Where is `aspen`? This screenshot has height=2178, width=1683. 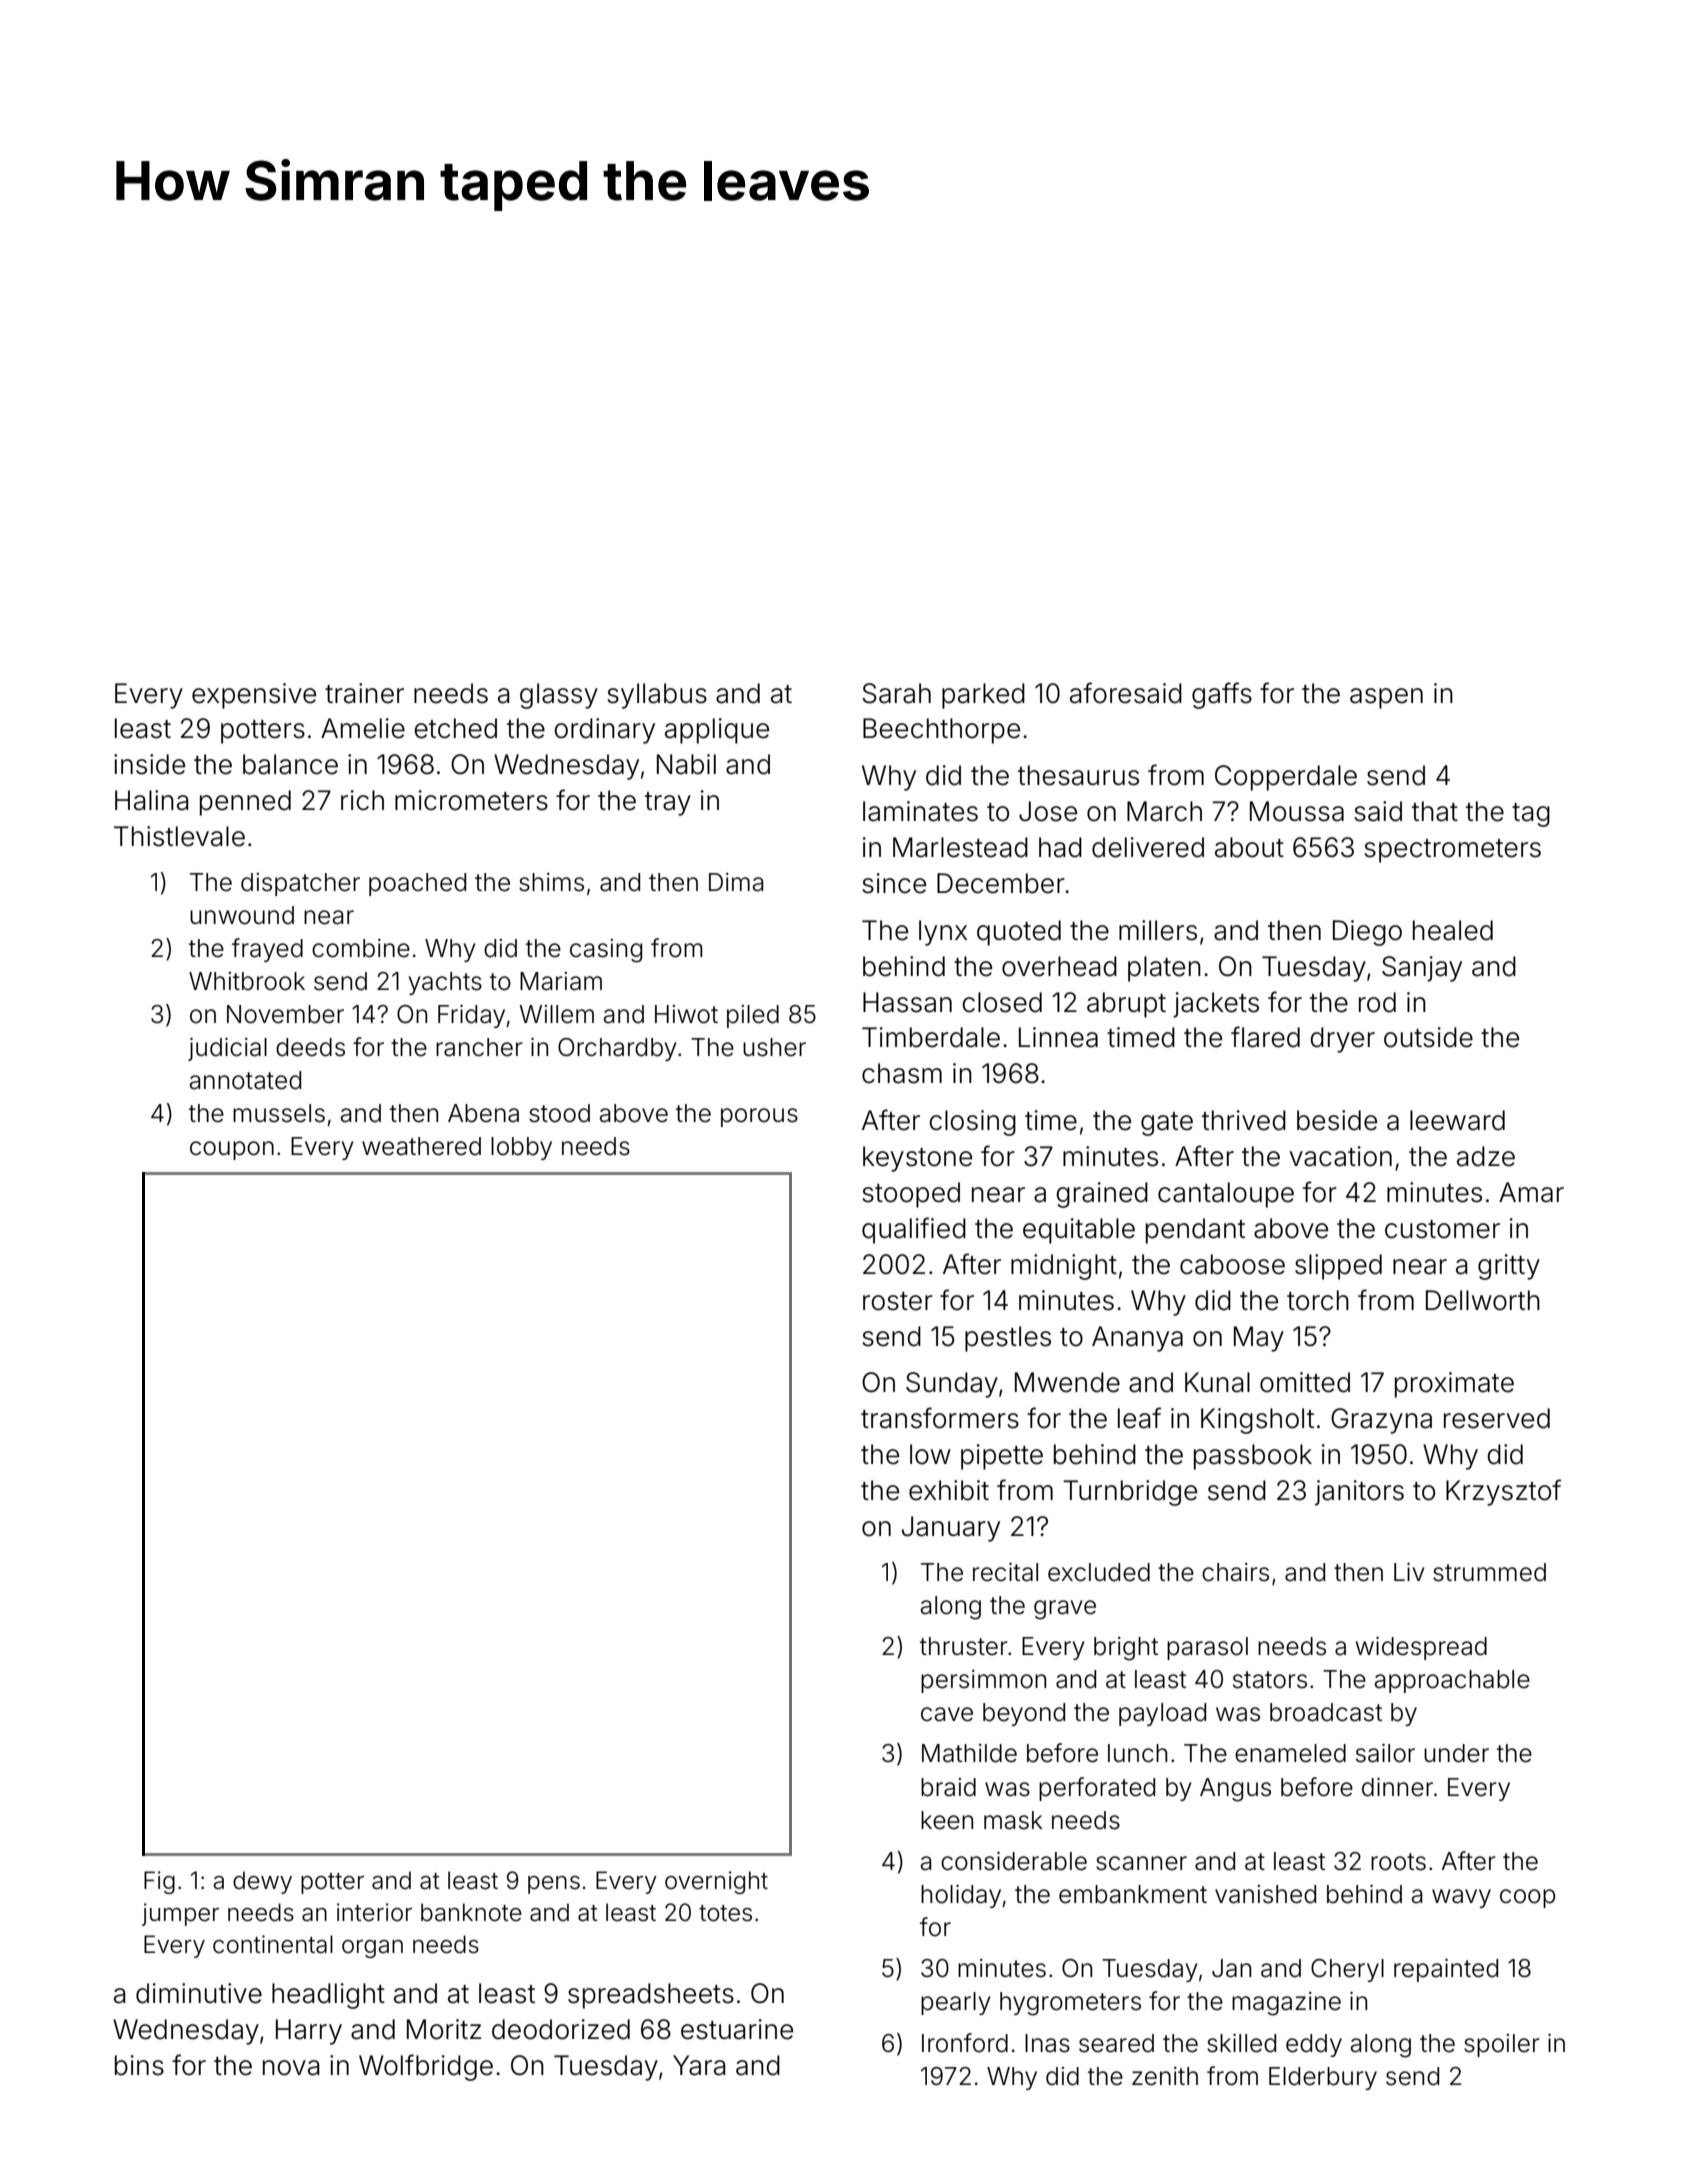 aspen is located at coordinates (1386, 698).
